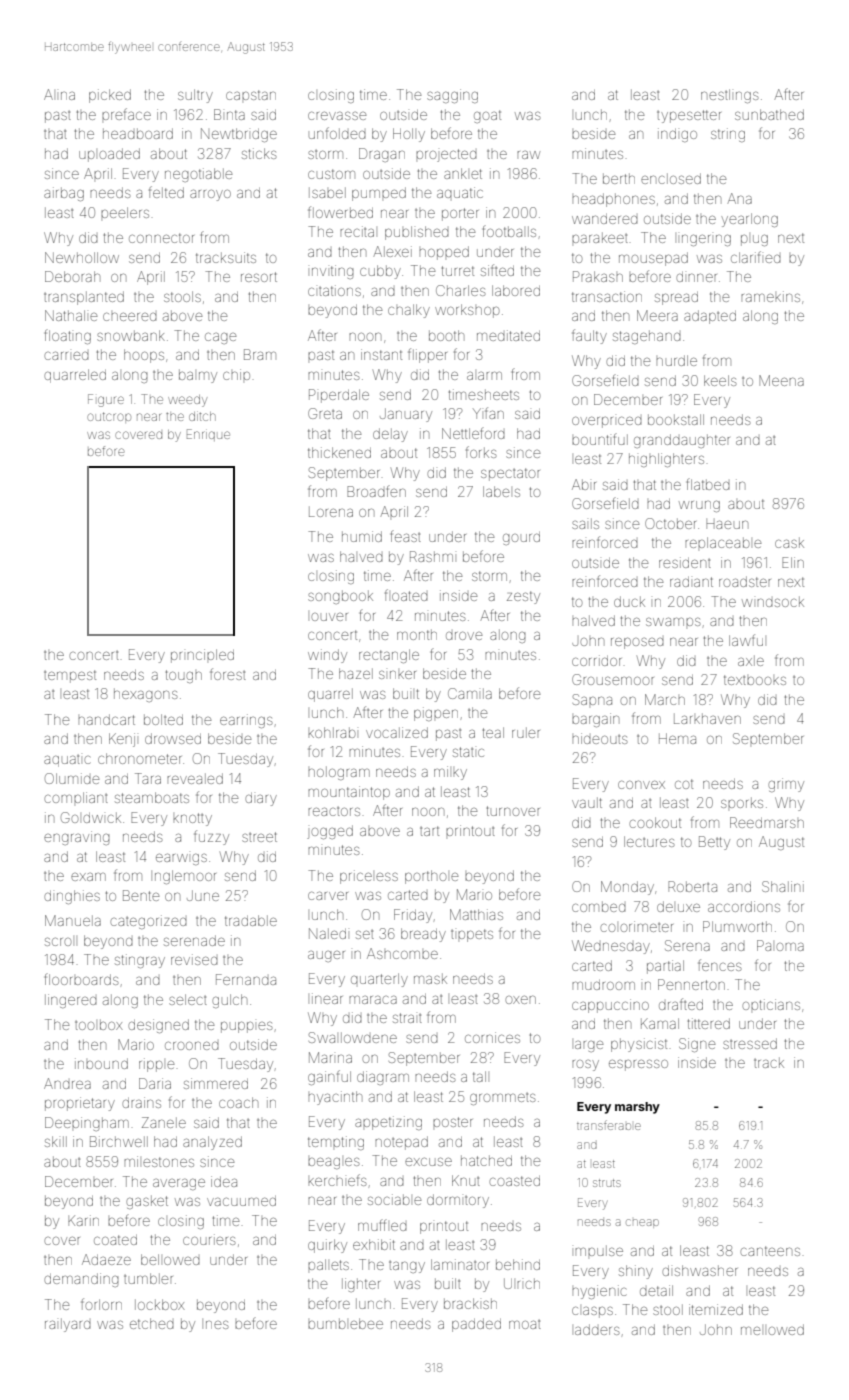 This screenshot has width=849, height=1400. Describe the element at coordinates (406, 415) in the screenshot. I see `January` at that location.
